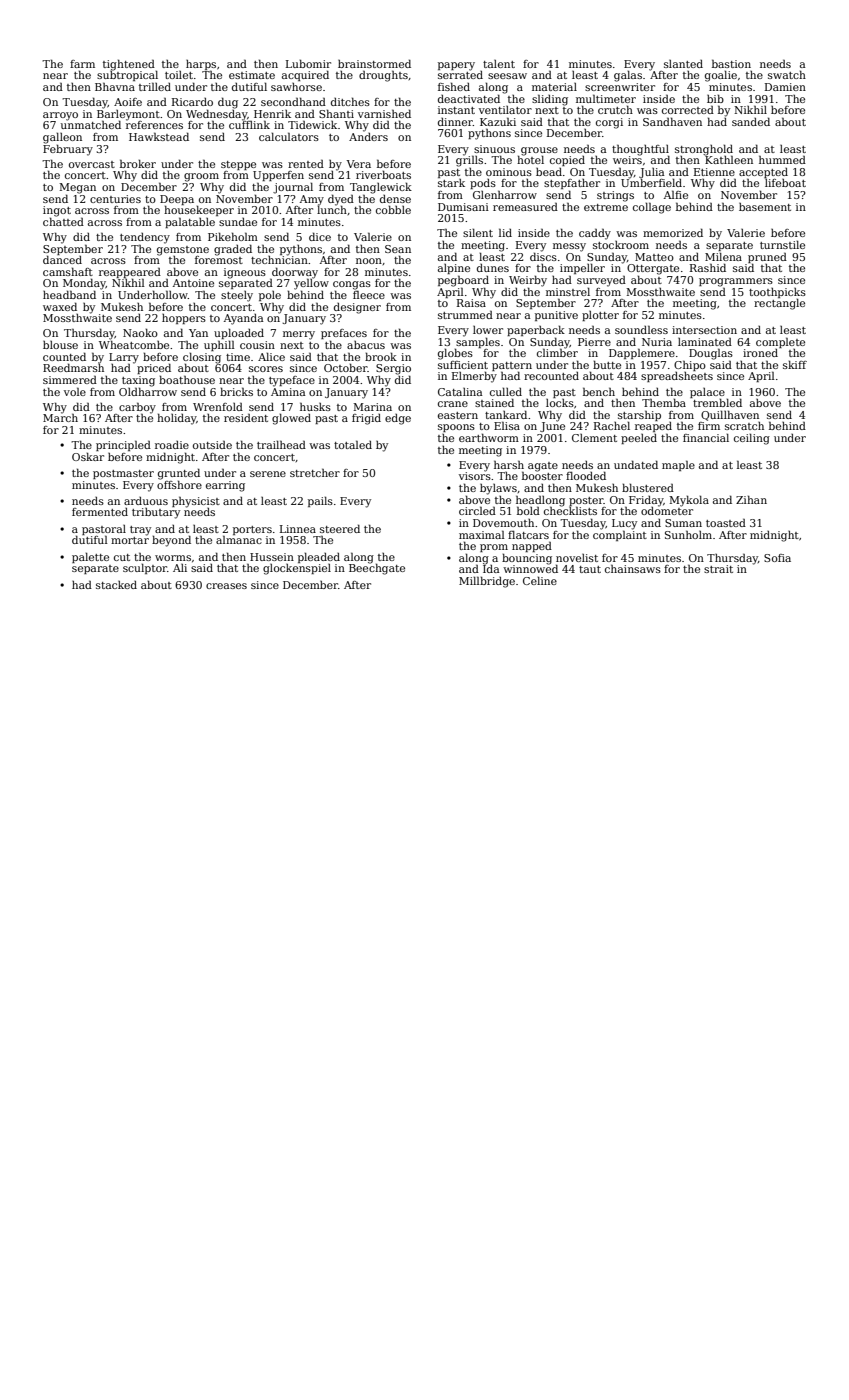 The width and height of the document is (849, 1400). I want to click on slanted, so click(683, 64).
